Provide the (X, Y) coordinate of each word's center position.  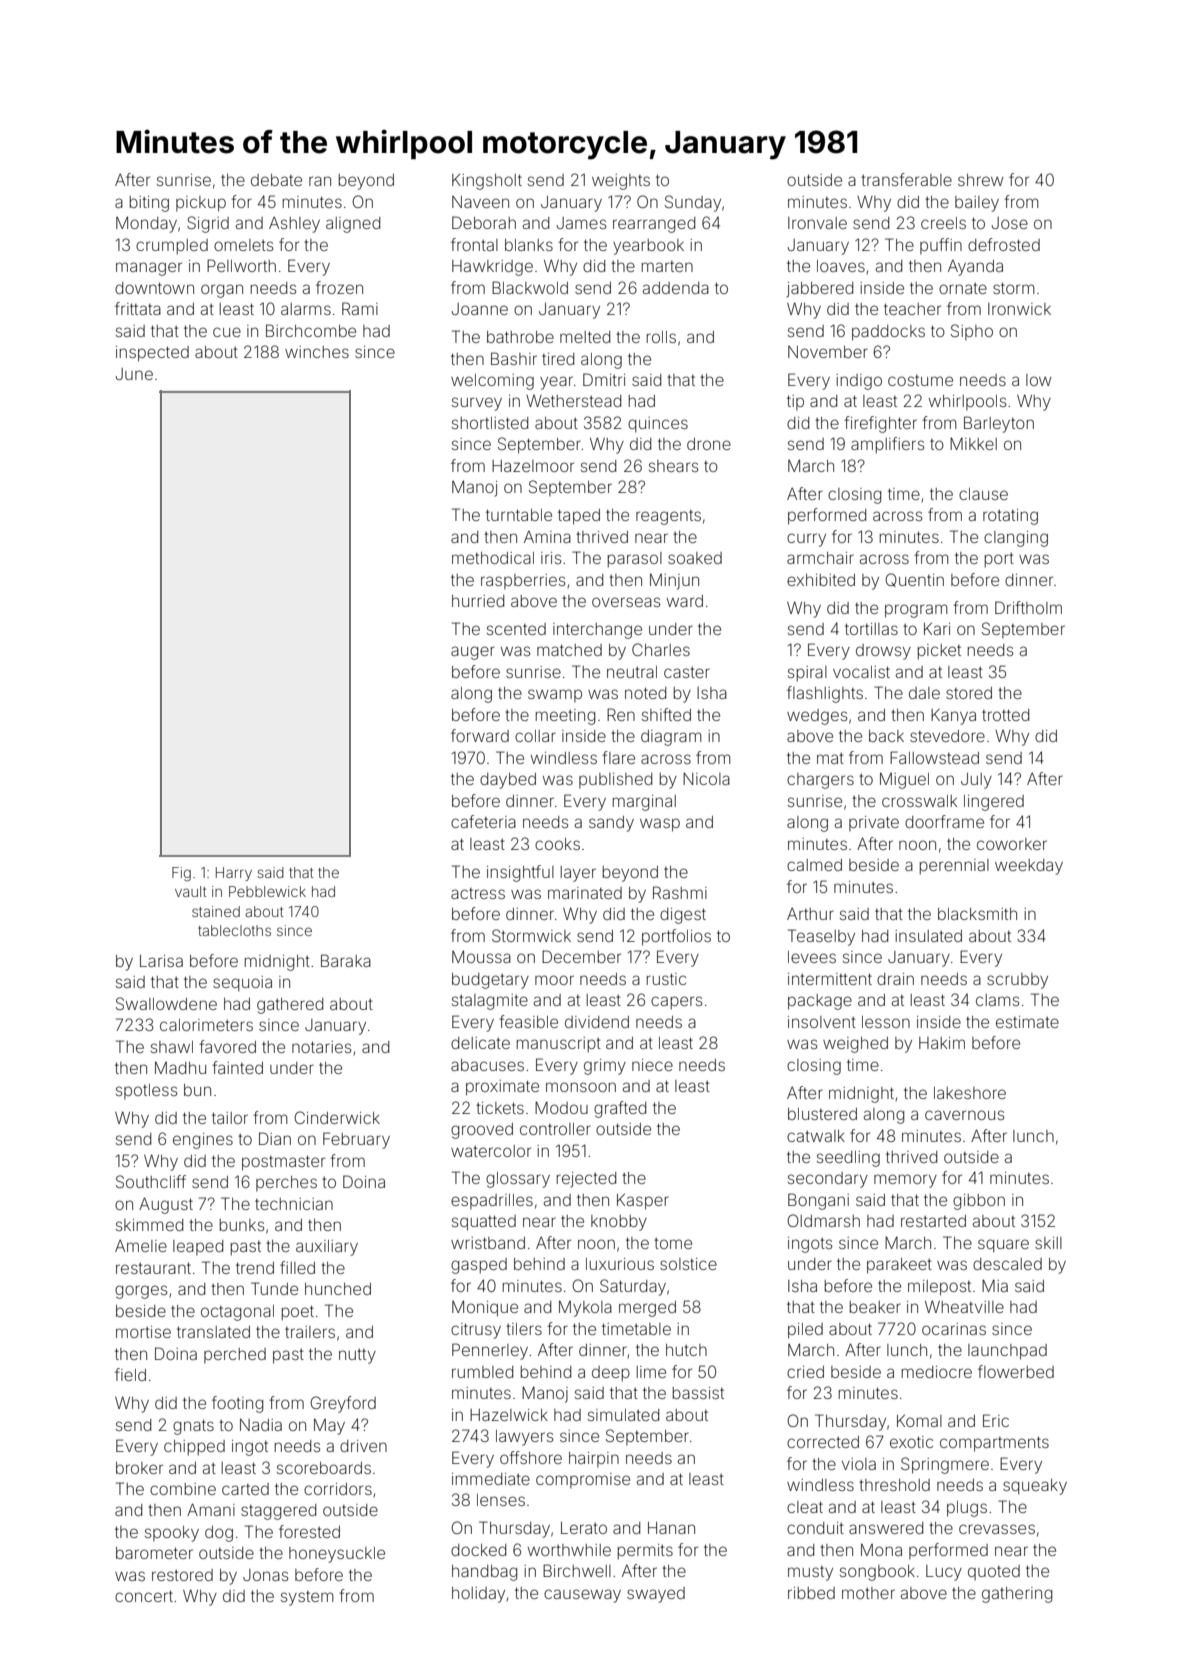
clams (997, 1000)
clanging (1016, 539)
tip (795, 402)
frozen (339, 287)
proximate (502, 1088)
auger (473, 653)
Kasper (643, 1202)
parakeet (899, 1266)
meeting (565, 717)
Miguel (904, 780)
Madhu (180, 1067)
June (134, 374)
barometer (154, 1553)
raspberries (523, 581)
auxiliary (327, 1248)
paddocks (888, 333)
